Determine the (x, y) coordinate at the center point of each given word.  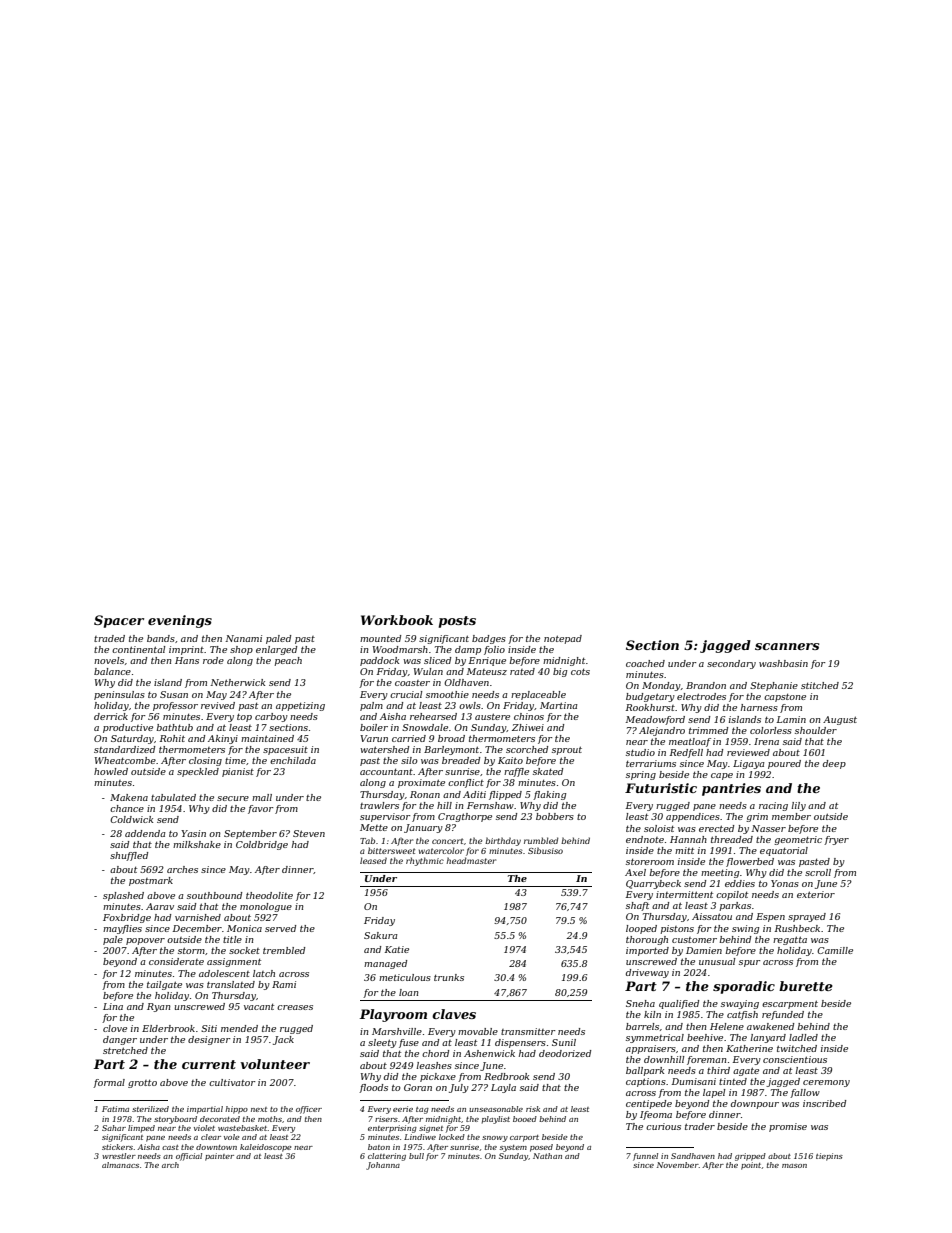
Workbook (397, 620)
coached (645, 663)
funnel (645, 1157)
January (423, 828)
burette (806, 986)
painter (219, 1157)
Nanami (243, 638)
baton (379, 1147)
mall (262, 797)
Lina (113, 1006)
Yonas (785, 883)
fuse (409, 1043)
